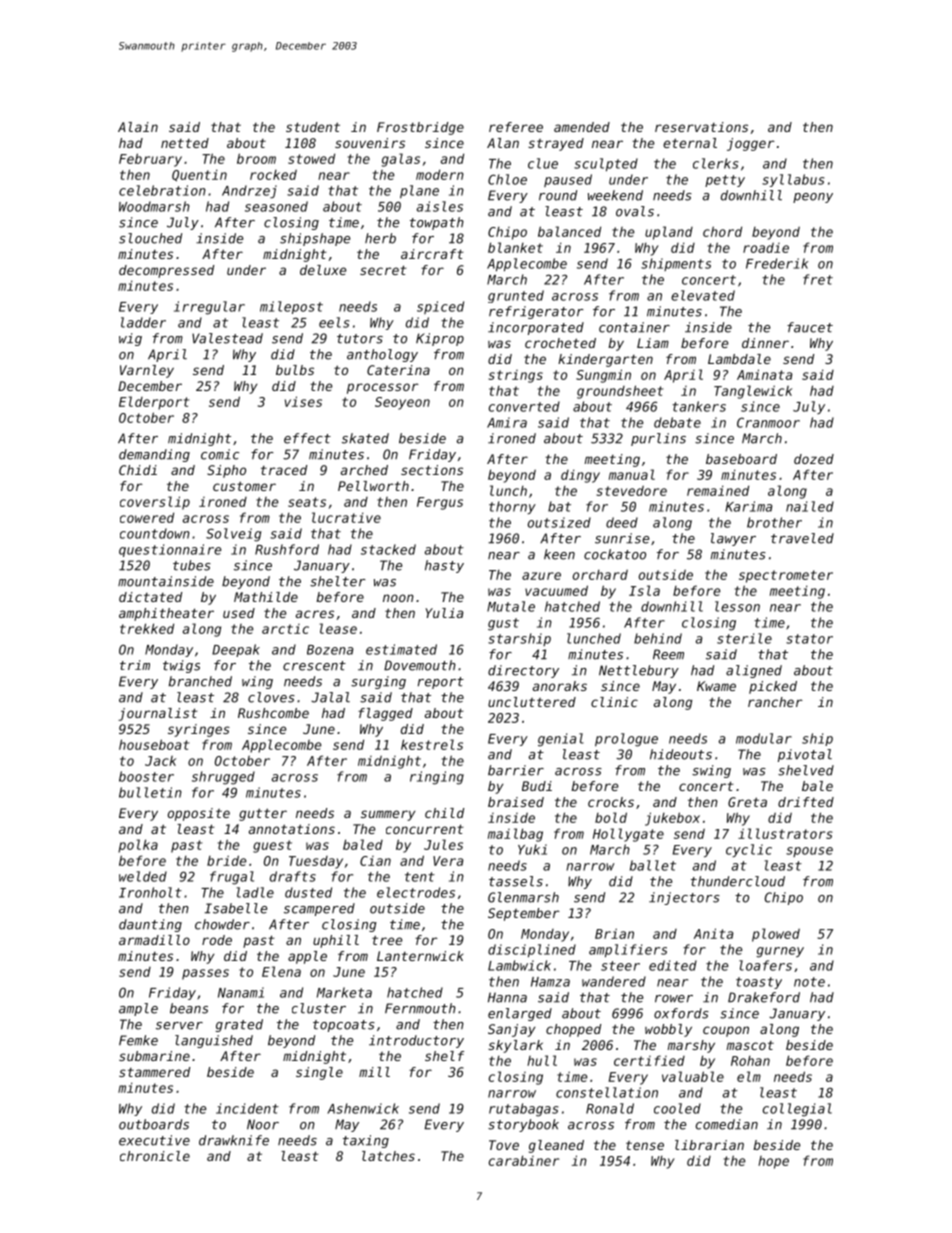 The width and height of the document is (952, 1233). What do you see at coordinates (716, 686) in the document?
I see `Kwame` at bounding box center [716, 686].
